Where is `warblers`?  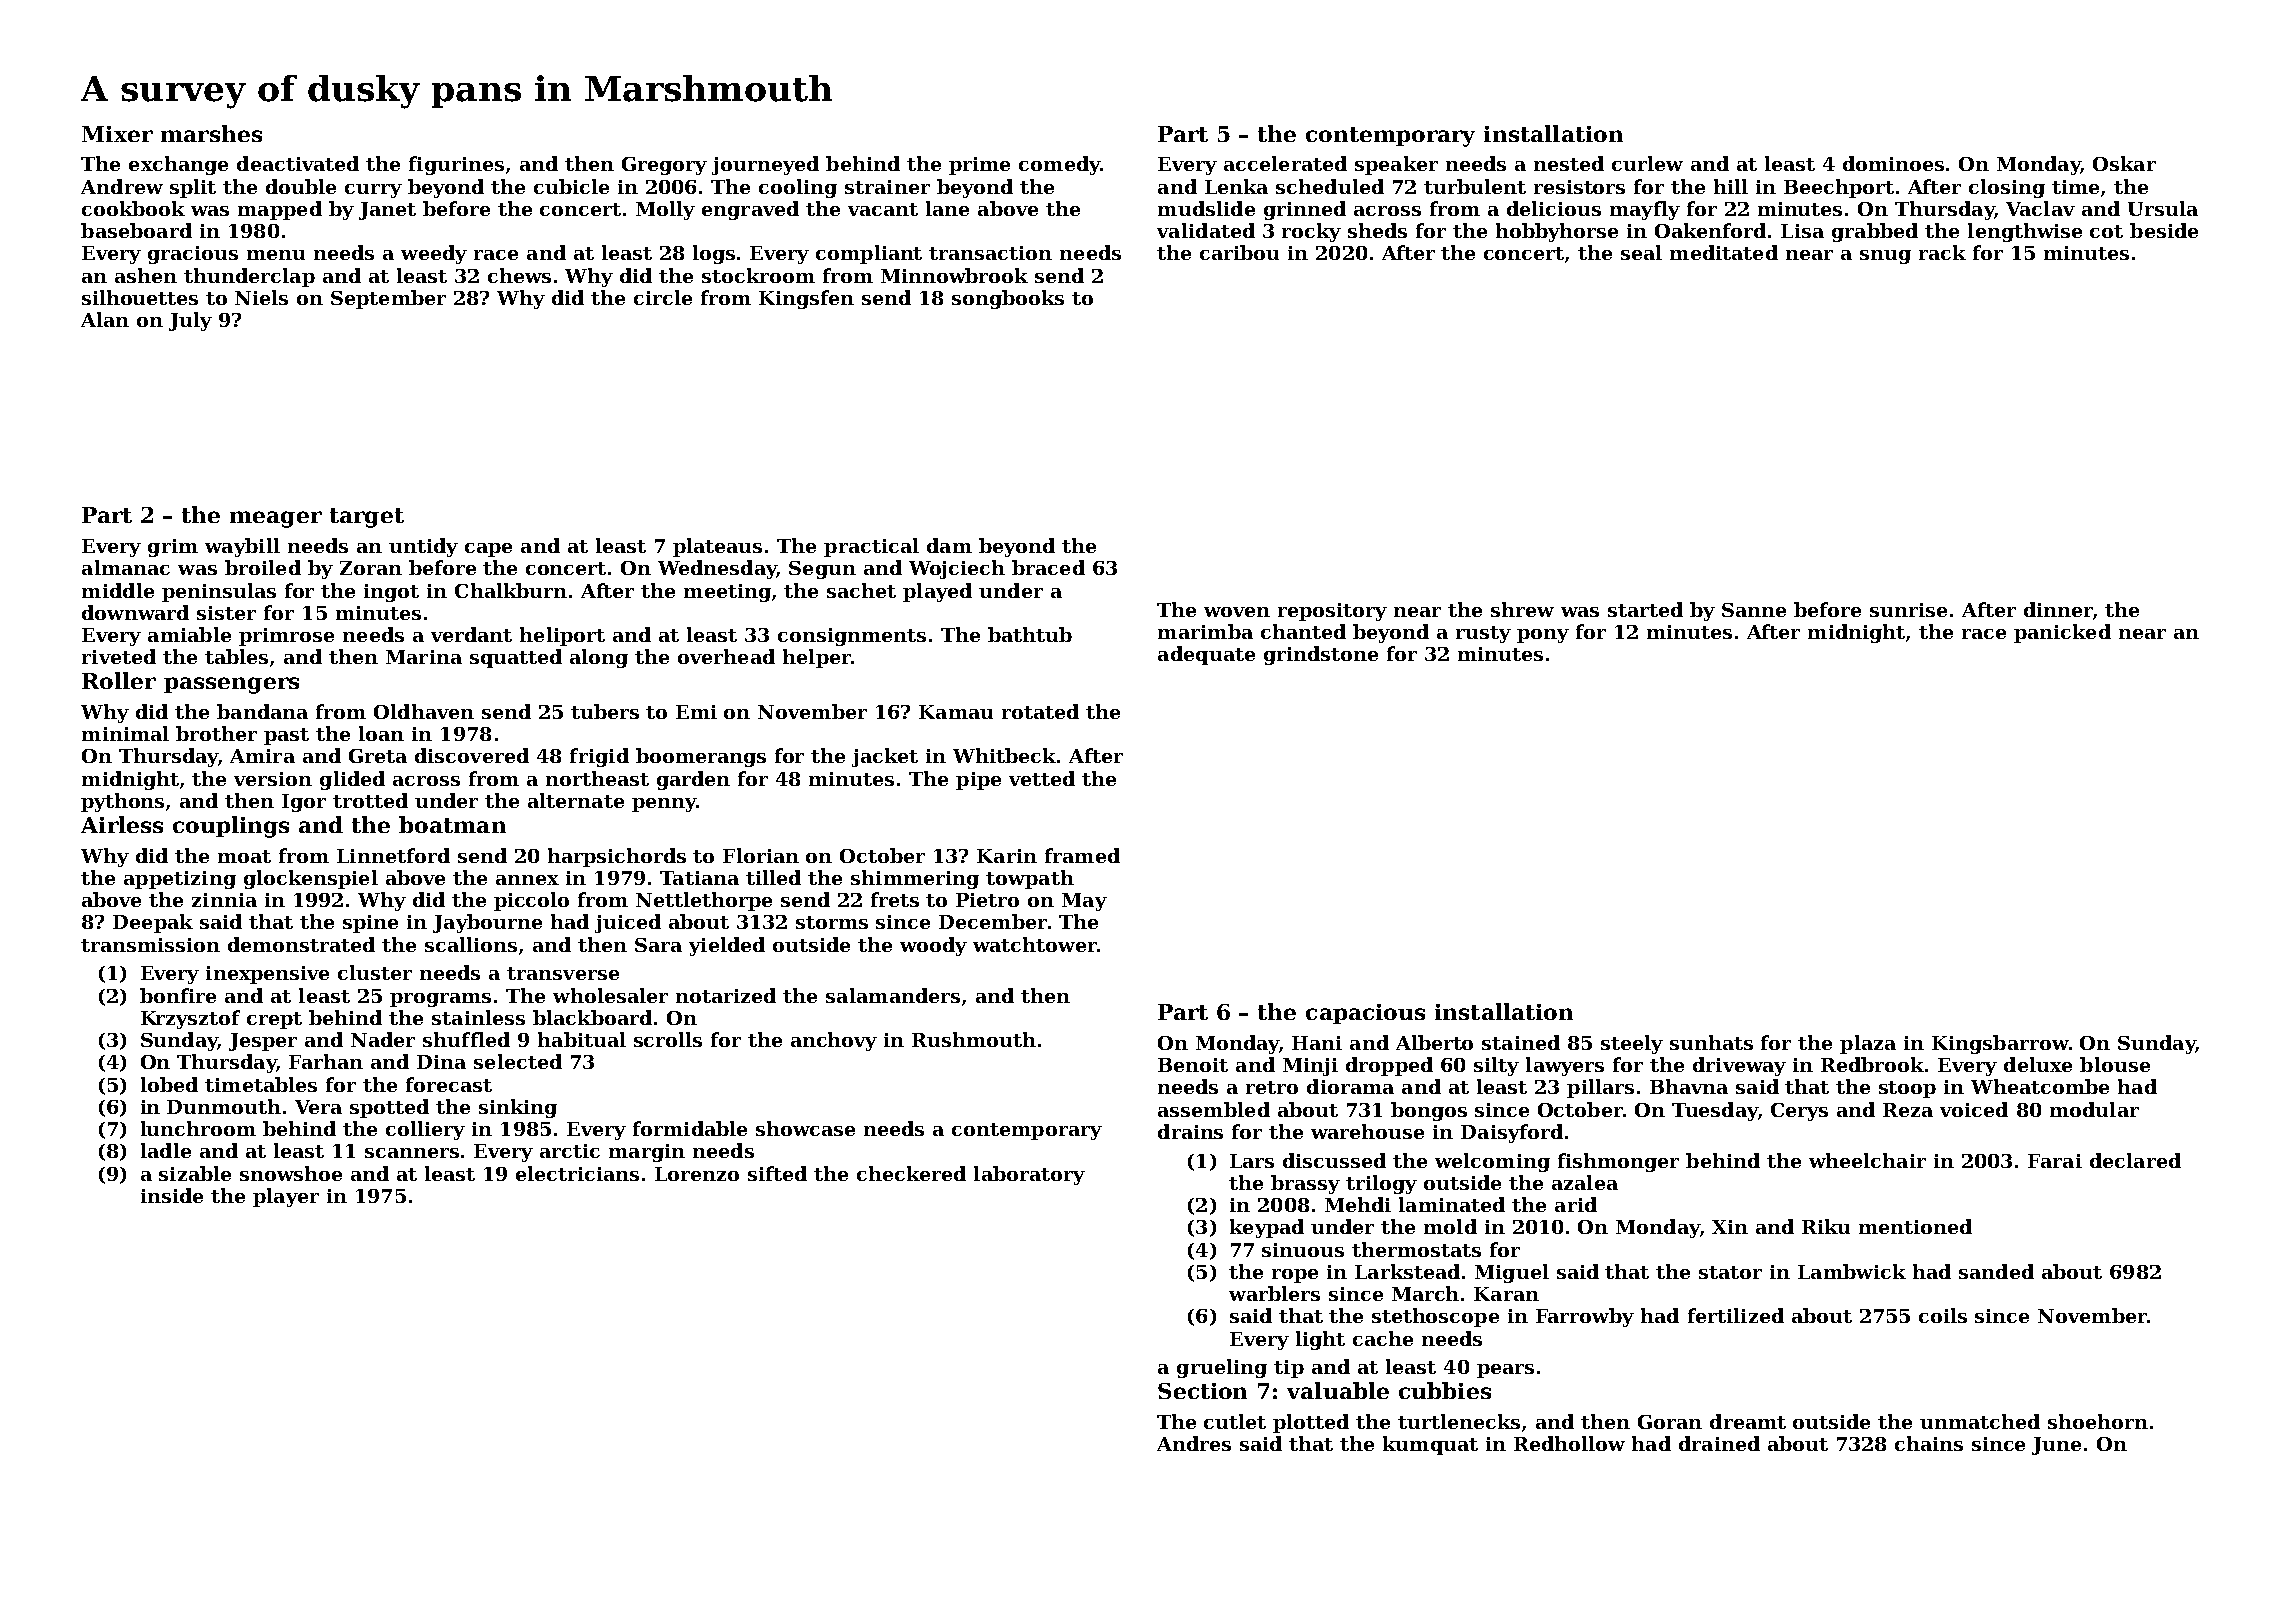
warblers is located at coordinates (1274, 1293).
